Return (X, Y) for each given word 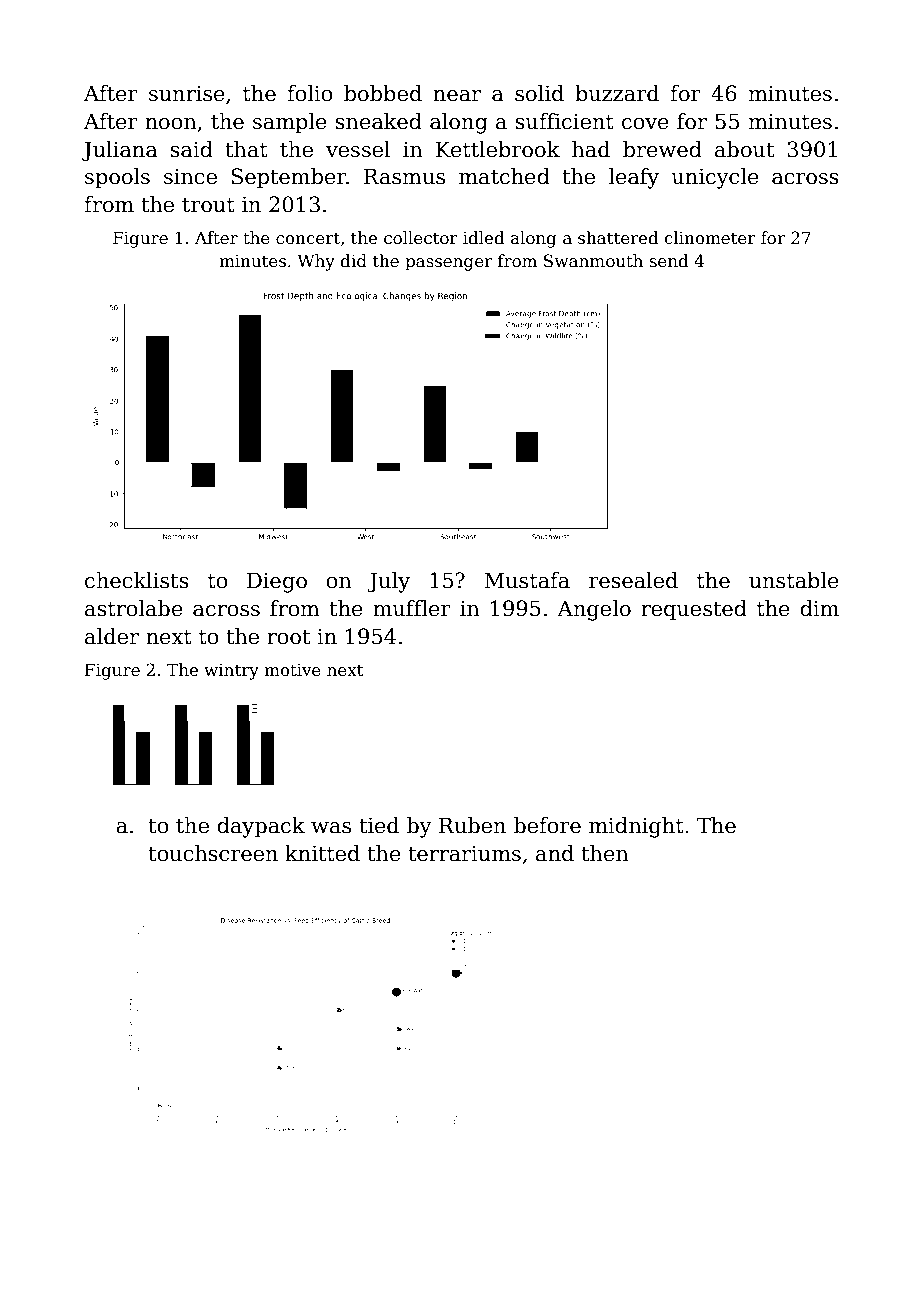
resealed (633, 580)
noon (171, 124)
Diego (277, 582)
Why (316, 262)
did (354, 261)
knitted (322, 853)
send (669, 261)
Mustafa (527, 580)
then (605, 853)
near (457, 96)
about (744, 149)
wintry (231, 672)
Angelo (594, 610)
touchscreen (213, 853)
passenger (448, 264)
